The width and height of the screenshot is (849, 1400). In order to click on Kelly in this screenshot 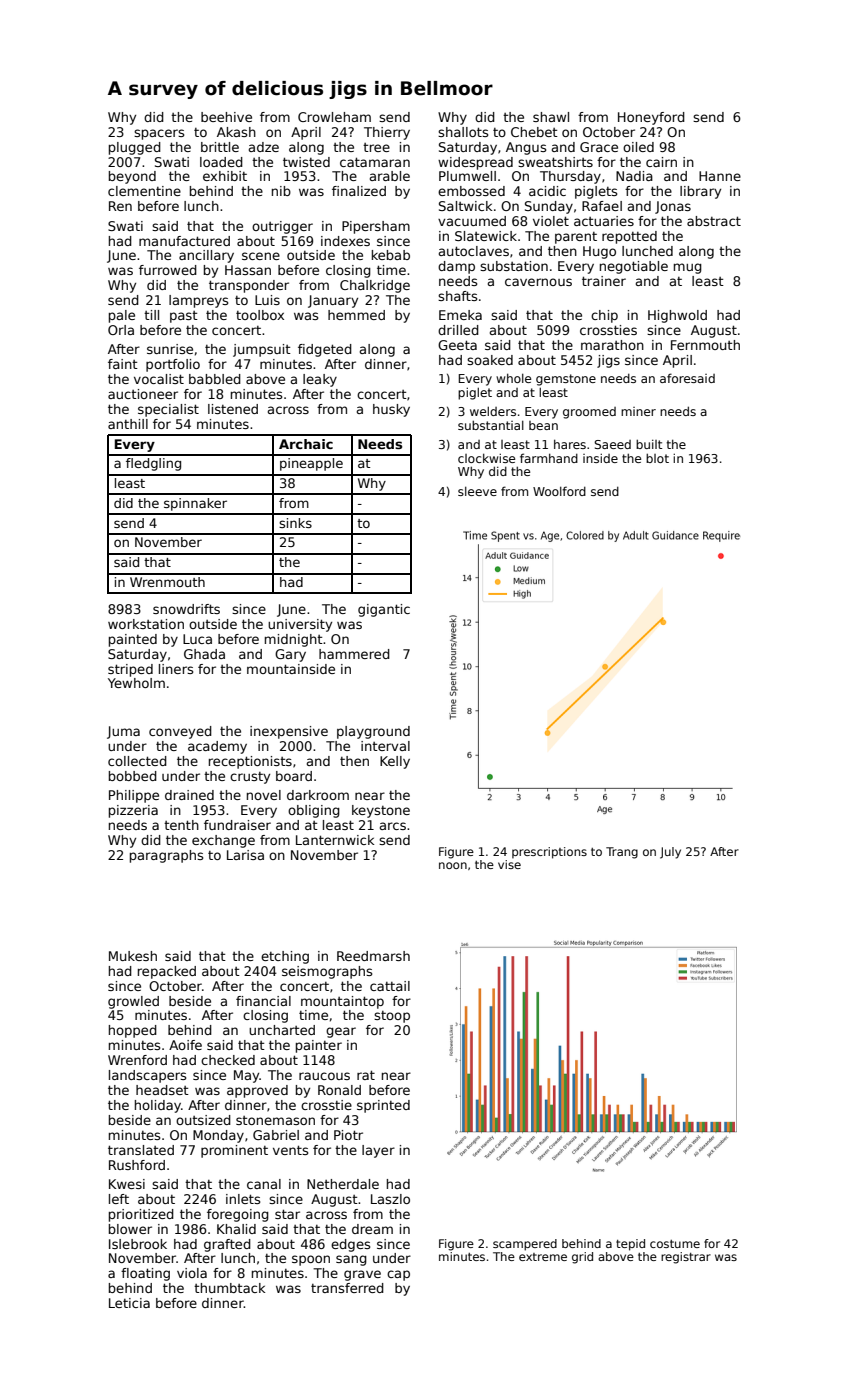, I will do `click(395, 762)`.
